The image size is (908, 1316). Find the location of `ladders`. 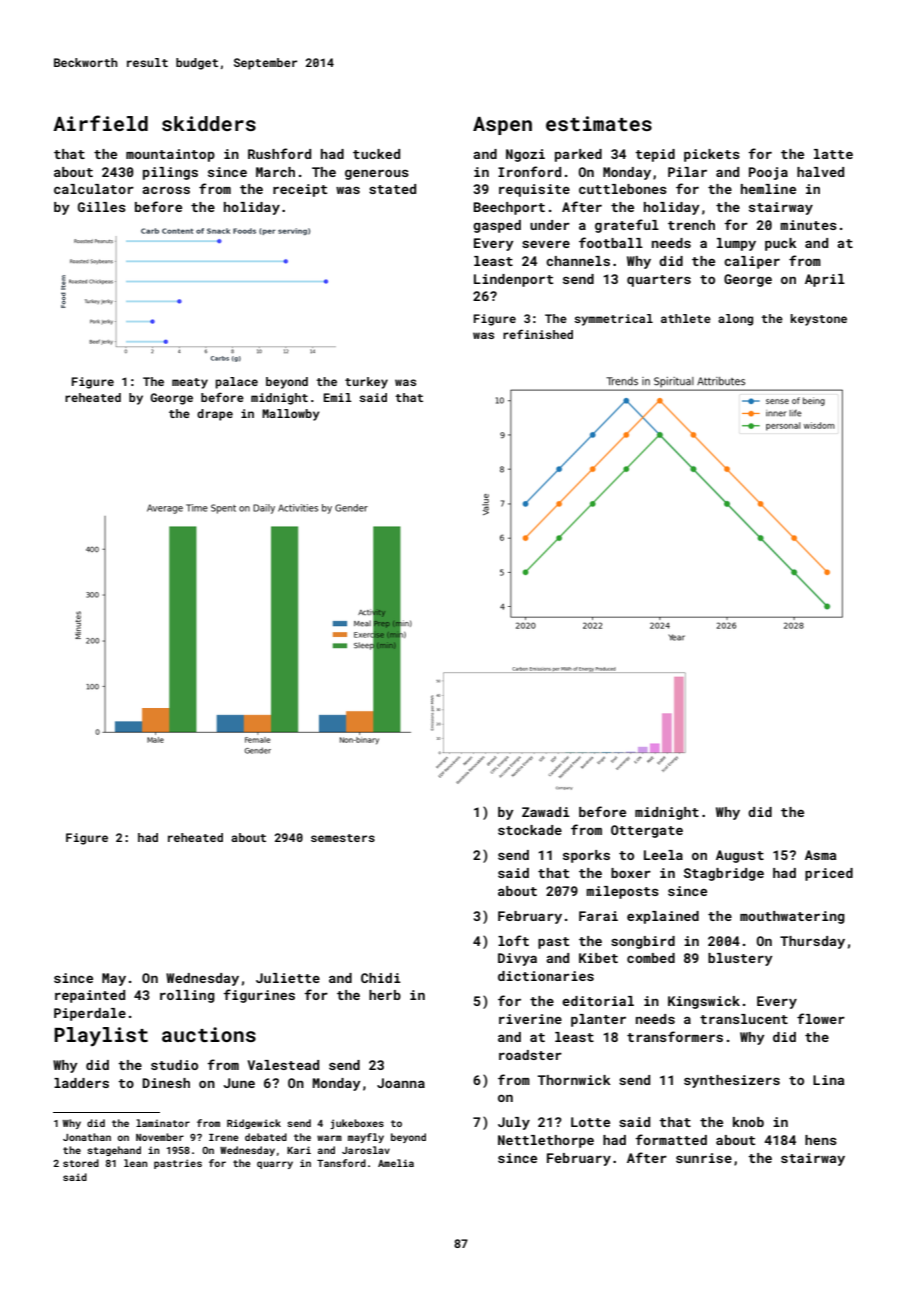

ladders is located at coordinates (81, 1083).
